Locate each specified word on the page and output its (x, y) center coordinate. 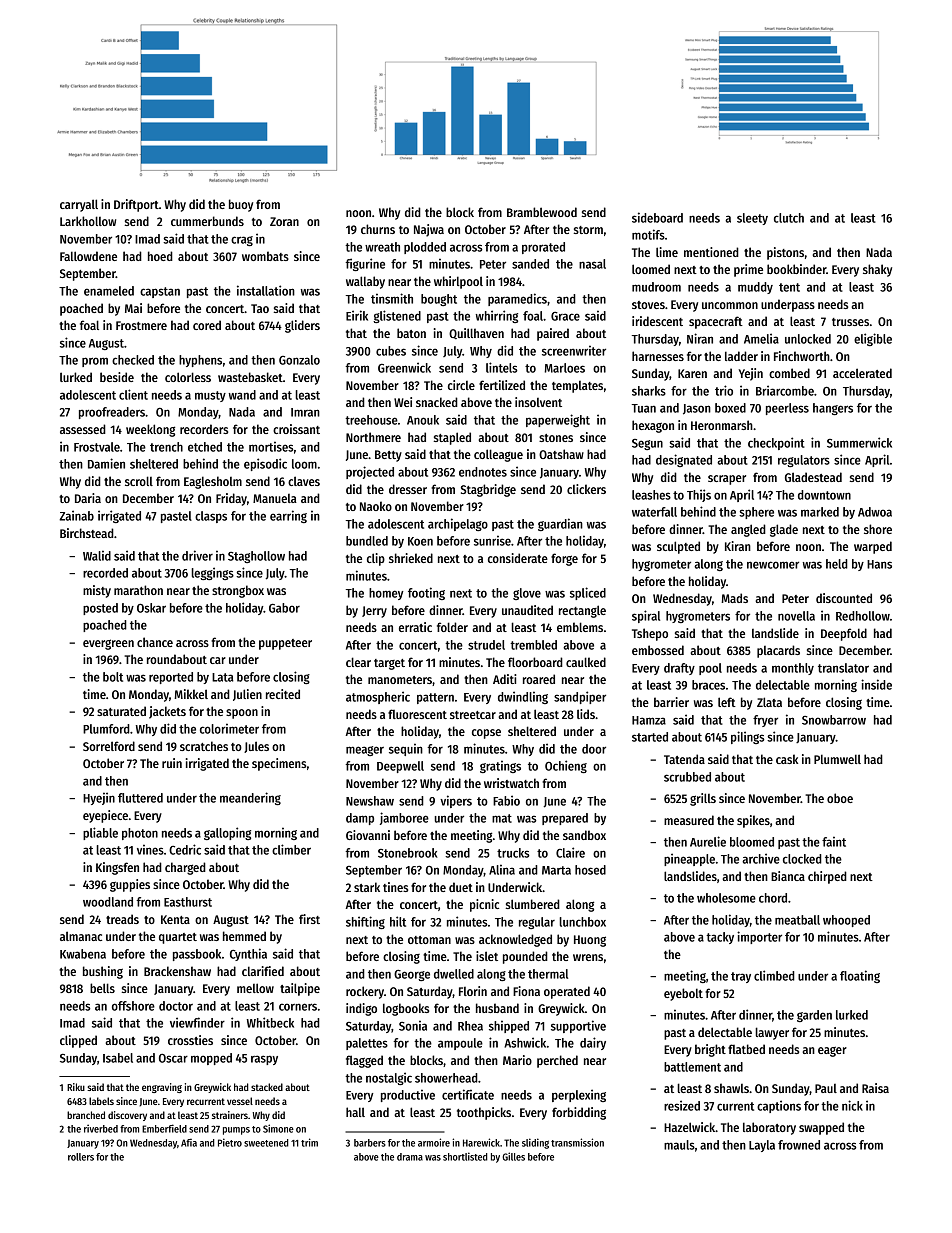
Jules (256, 747)
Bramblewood (542, 212)
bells (102, 988)
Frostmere (141, 325)
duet (461, 887)
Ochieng (566, 766)
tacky (720, 938)
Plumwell (837, 759)
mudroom (656, 287)
